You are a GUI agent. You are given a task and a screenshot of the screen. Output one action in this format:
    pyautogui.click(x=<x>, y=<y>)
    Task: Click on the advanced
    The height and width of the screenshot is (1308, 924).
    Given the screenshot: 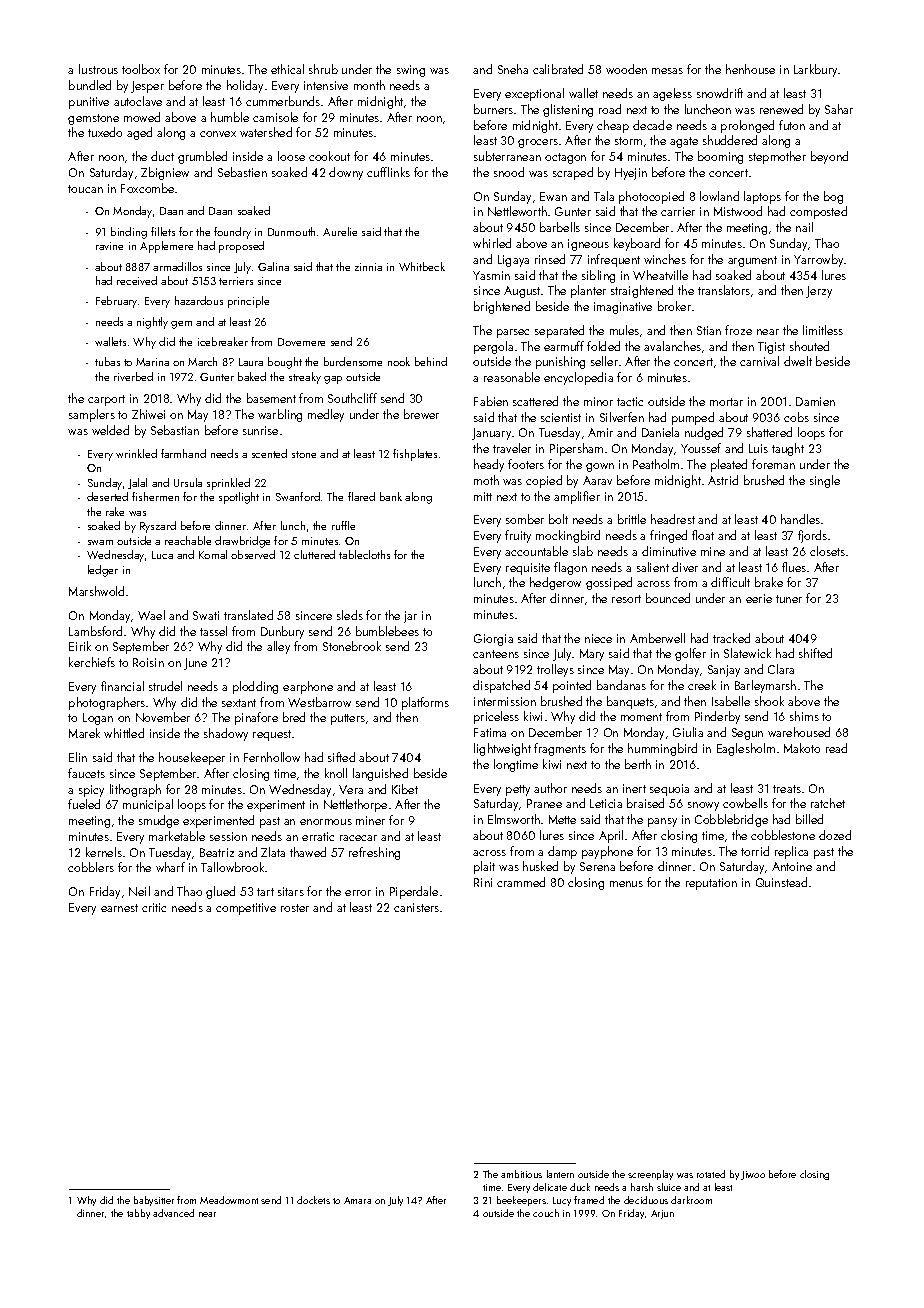 What is the action you would take?
    pyautogui.click(x=173, y=1213)
